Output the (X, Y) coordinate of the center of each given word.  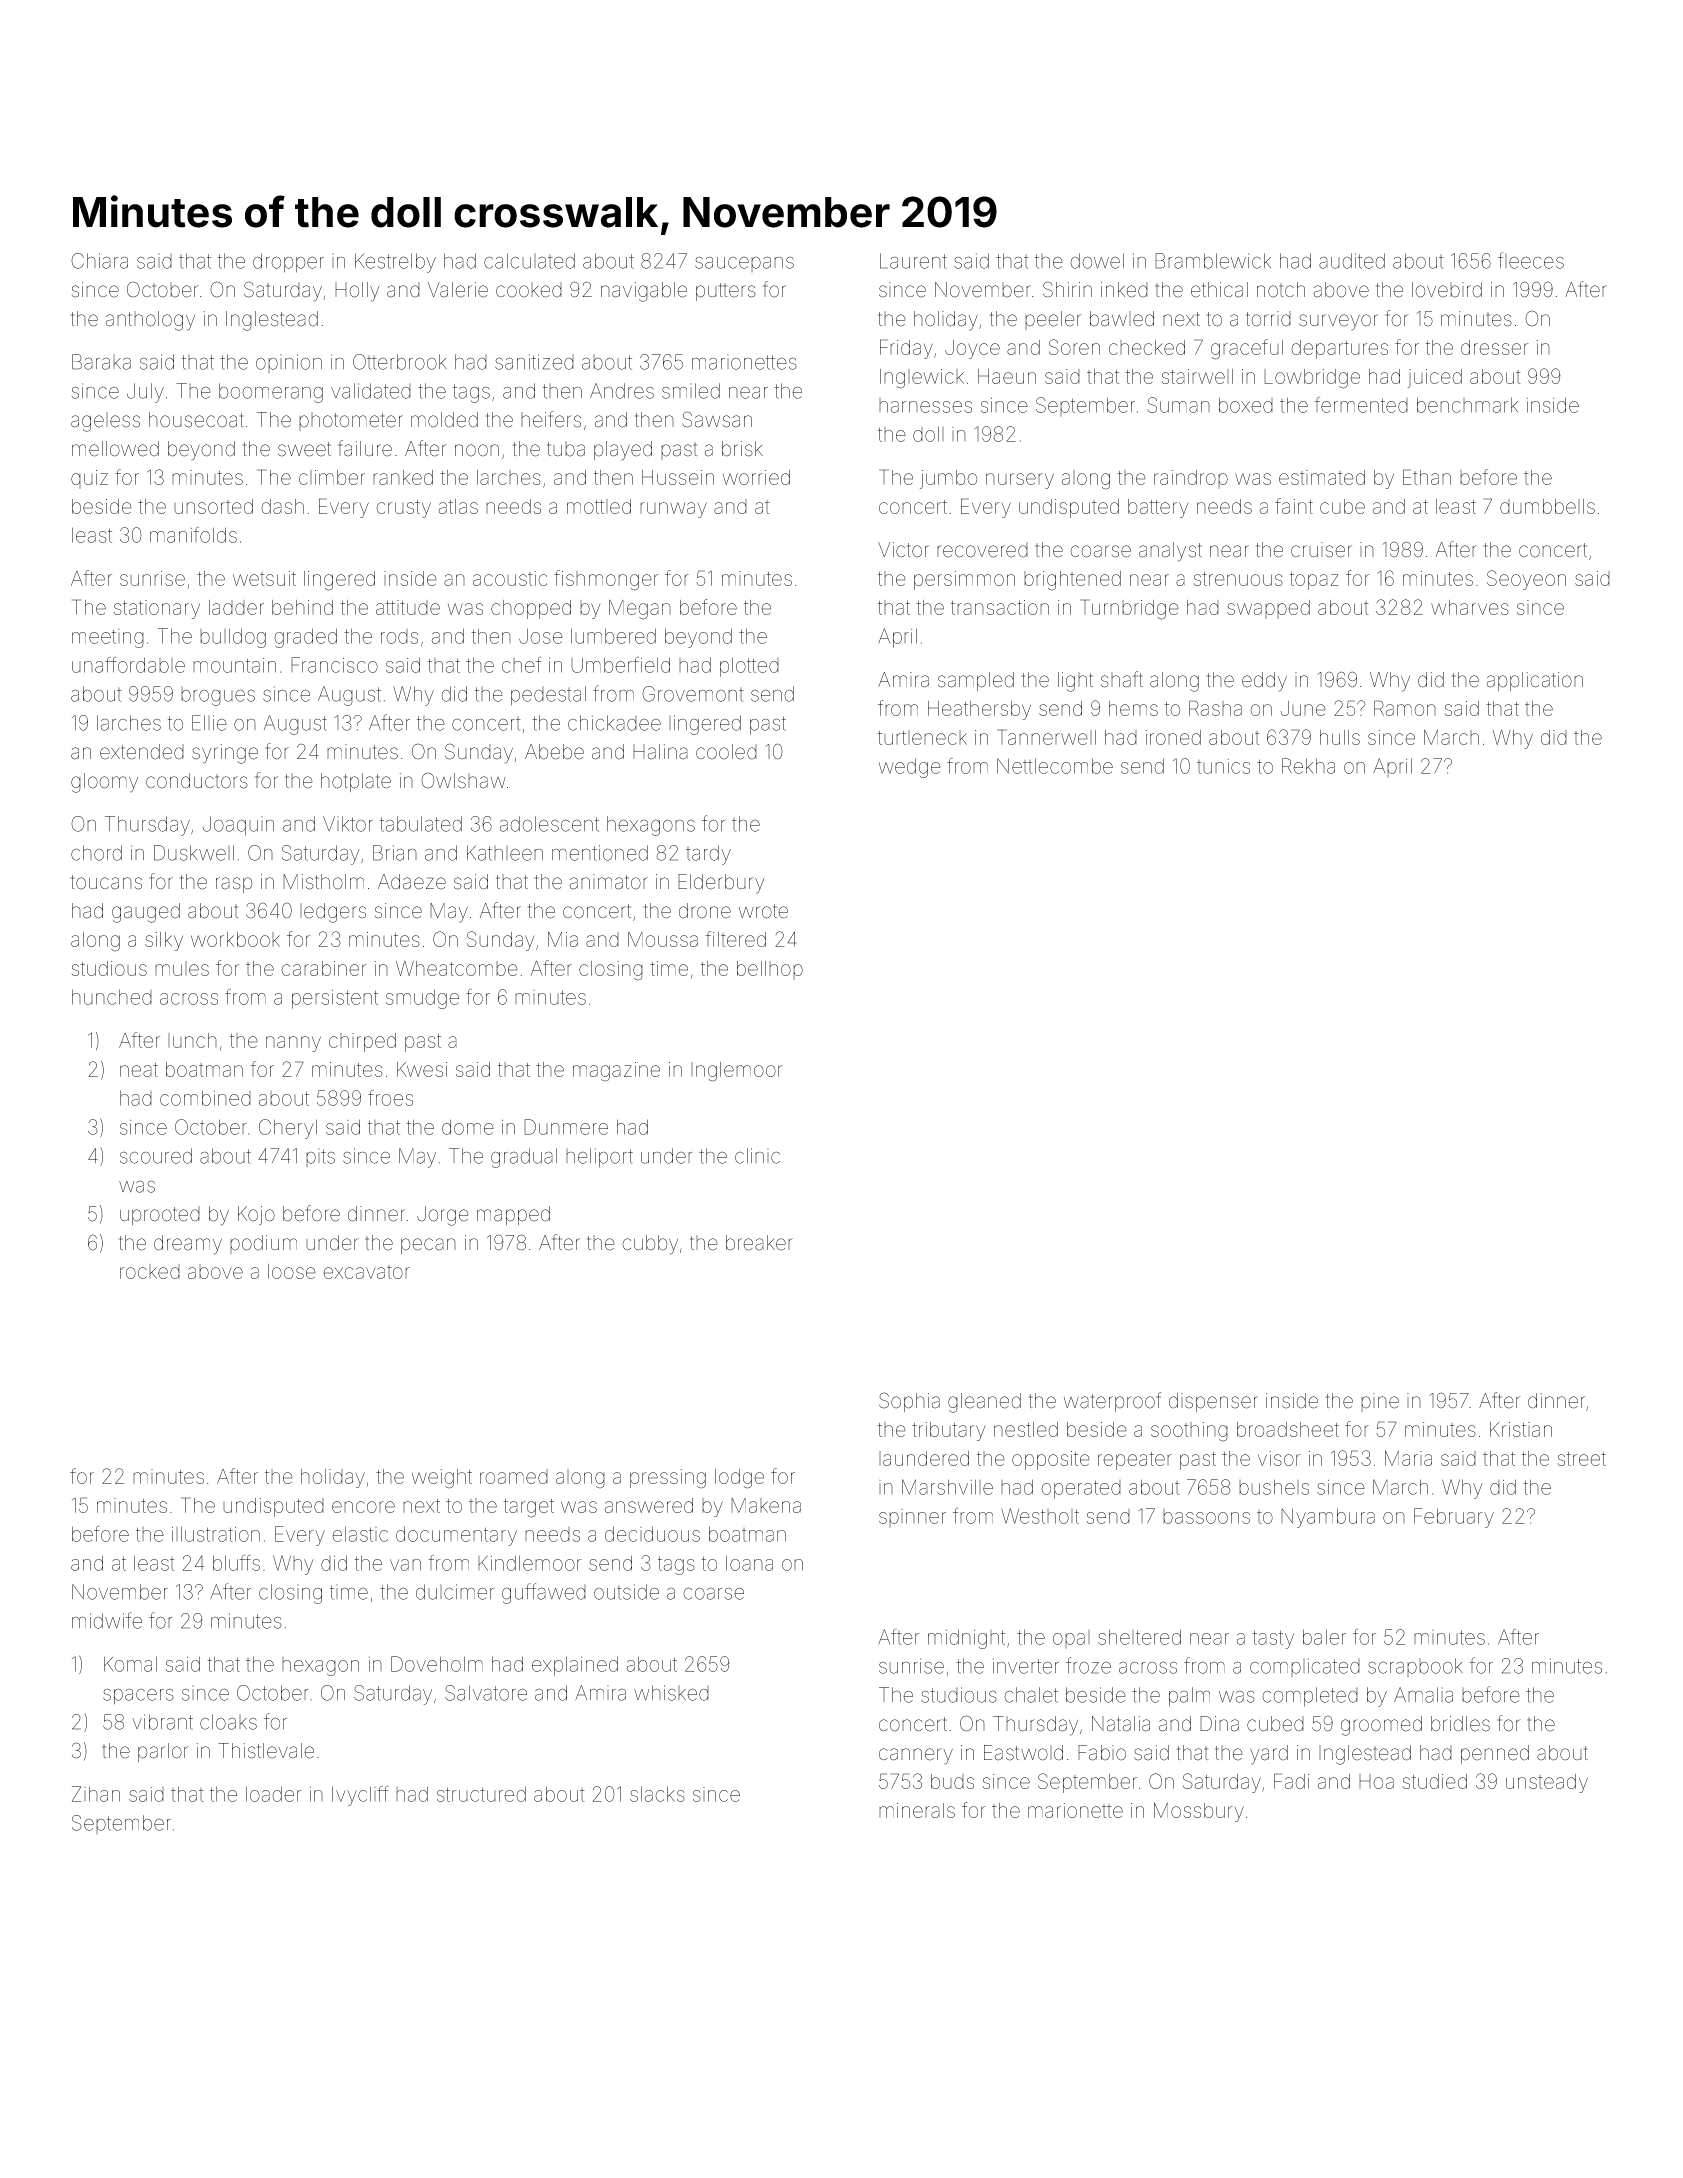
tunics (1223, 766)
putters (726, 292)
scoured (156, 1156)
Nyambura (1328, 1518)
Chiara (99, 261)
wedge (910, 768)
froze (1088, 1665)
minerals (917, 1810)
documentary (456, 1536)
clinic (757, 1156)
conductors (197, 781)
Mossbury (1199, 1812)
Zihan (96, 1794)
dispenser (1213, 1402)
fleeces (1531, 260)
